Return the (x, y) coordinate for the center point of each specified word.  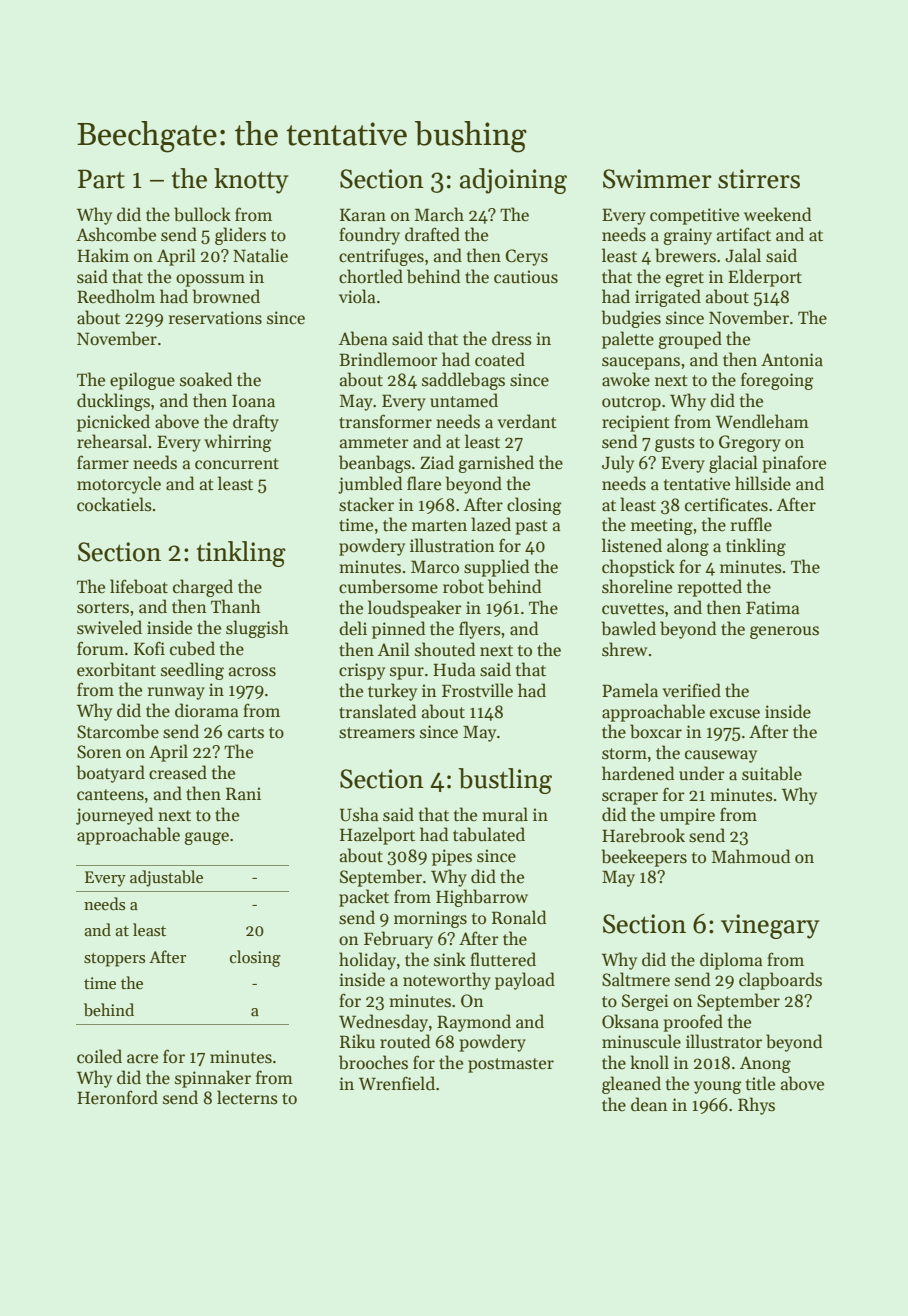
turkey (392, 692)
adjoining (513, 181)
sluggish (257, 629)
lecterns (247, 1097)
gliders (240, 236)
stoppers (114, 960)
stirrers (759, 179)
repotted (710, 588)
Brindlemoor (388, 359)
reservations (215, 318)
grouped (690, 340)
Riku (357, 1041)
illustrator (724, 1041)
